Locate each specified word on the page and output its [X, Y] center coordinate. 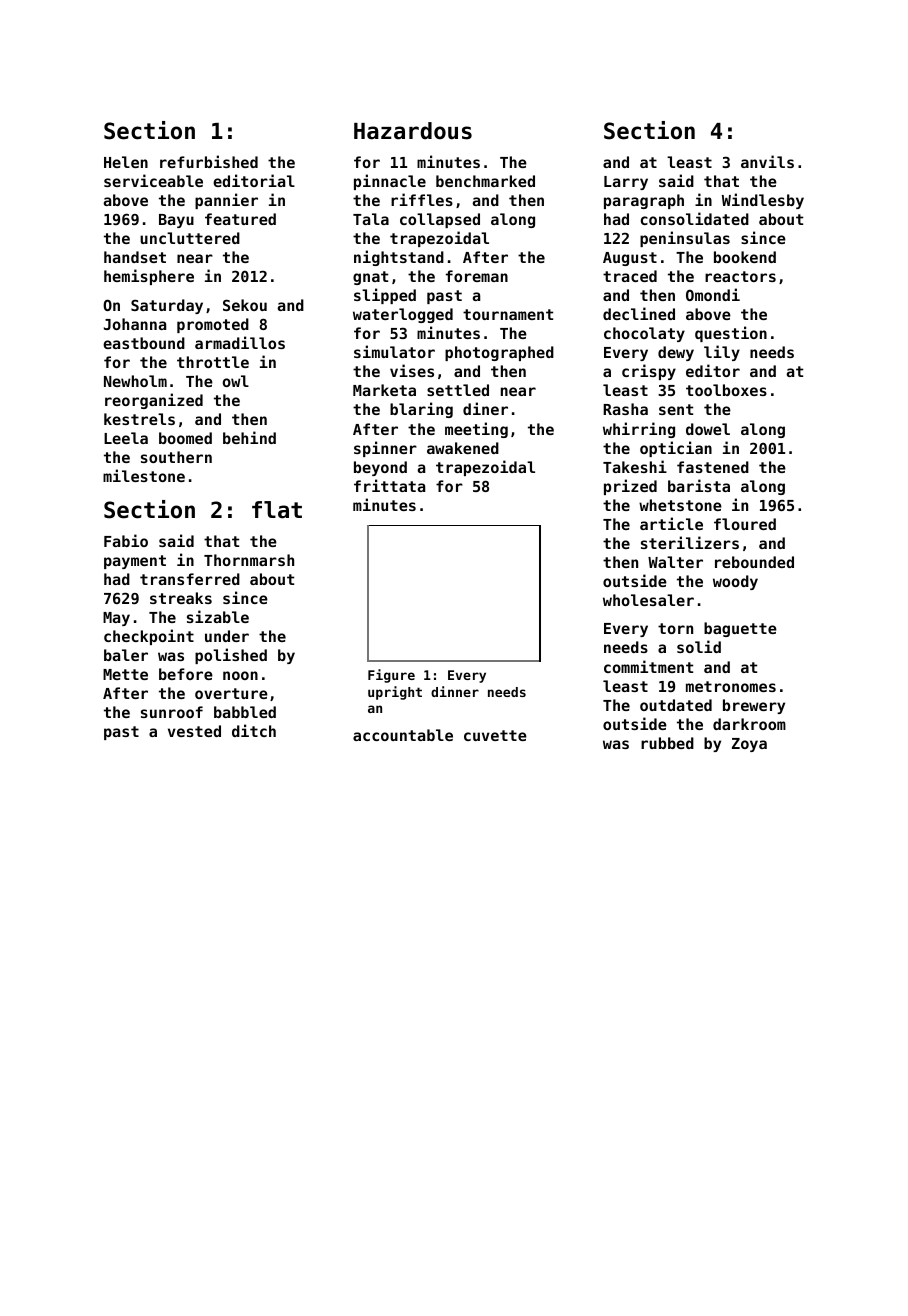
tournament [508, 314]
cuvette [495, 735]
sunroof [172, 712]
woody [735, 582]
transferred [190, 579]
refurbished [209, 161]
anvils [767, 161]
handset [135, 257]
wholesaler [648, 600]
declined [639, 313]
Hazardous [413, 131]
